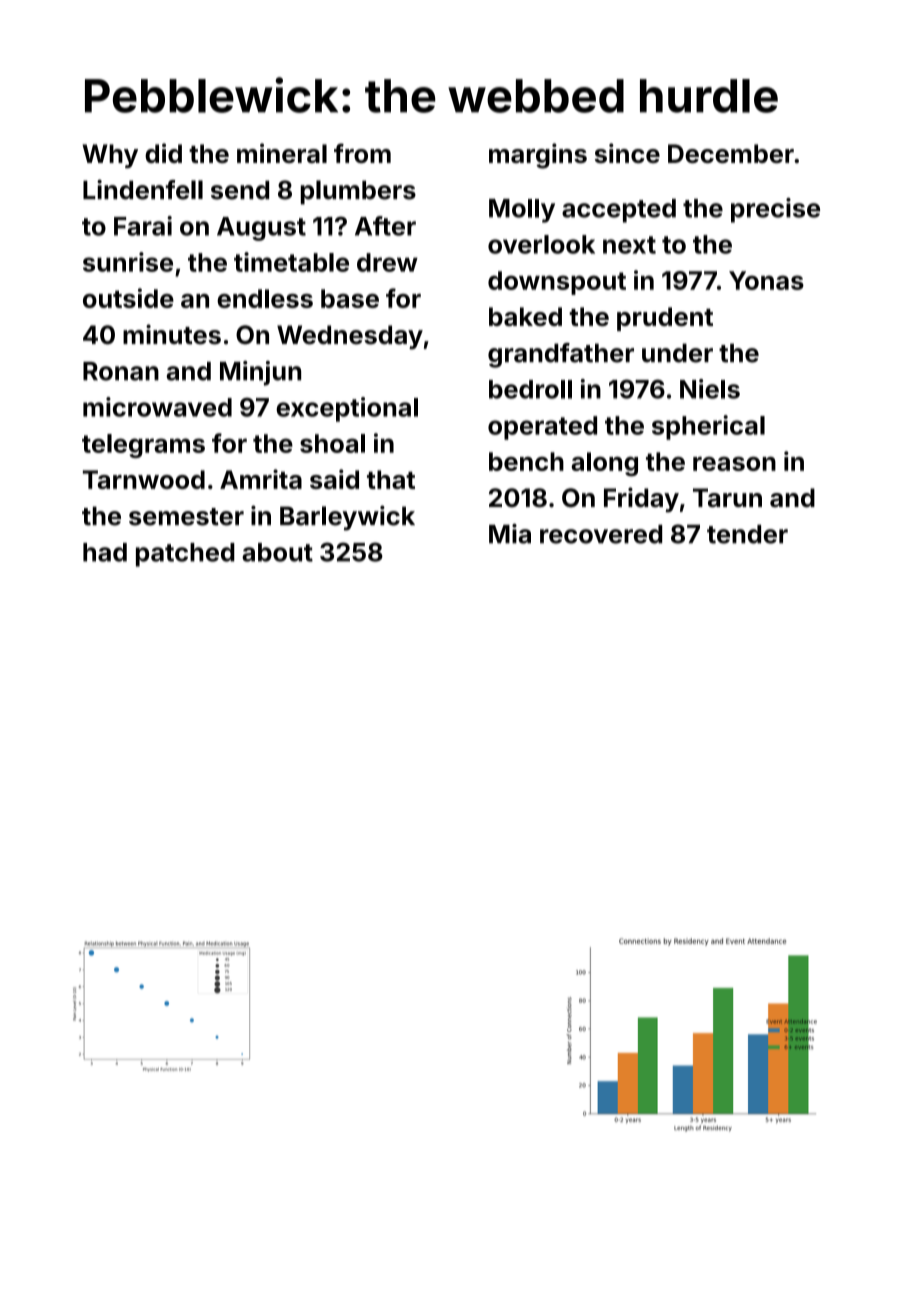  What do you see at coordinates (708, 427) in the document?
I see `spherical` at bounding box center [708, 427].
